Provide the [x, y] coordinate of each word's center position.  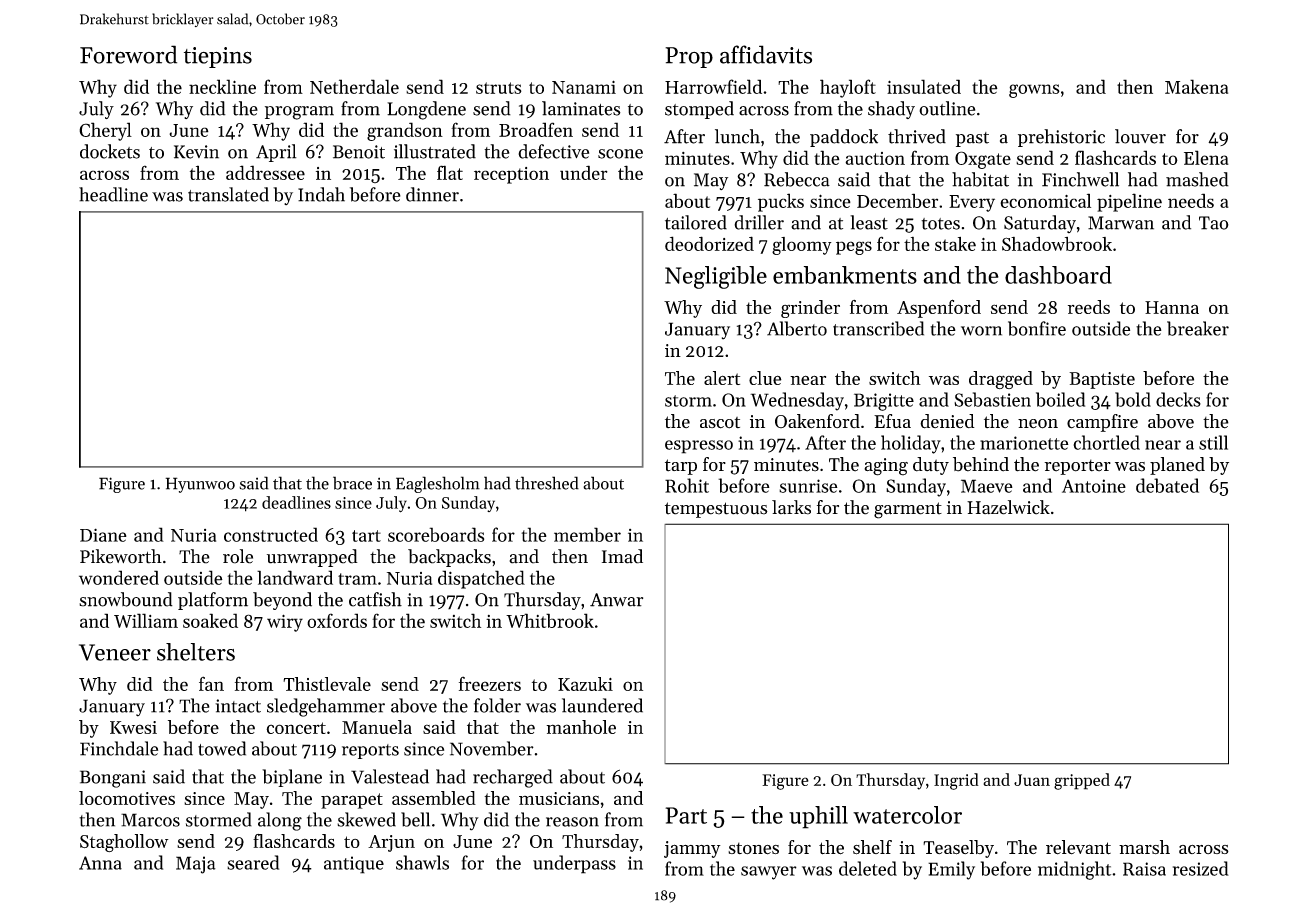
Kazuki [585, 684]
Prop [689, 57]
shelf [872, 847]
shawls [422, 862]
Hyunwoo [200, 485]
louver [1140, 136]
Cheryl [105, 131]
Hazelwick [1008, 507]
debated [1167, 485]
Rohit [687, 485]
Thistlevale [327, 684]
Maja [196, 865]
